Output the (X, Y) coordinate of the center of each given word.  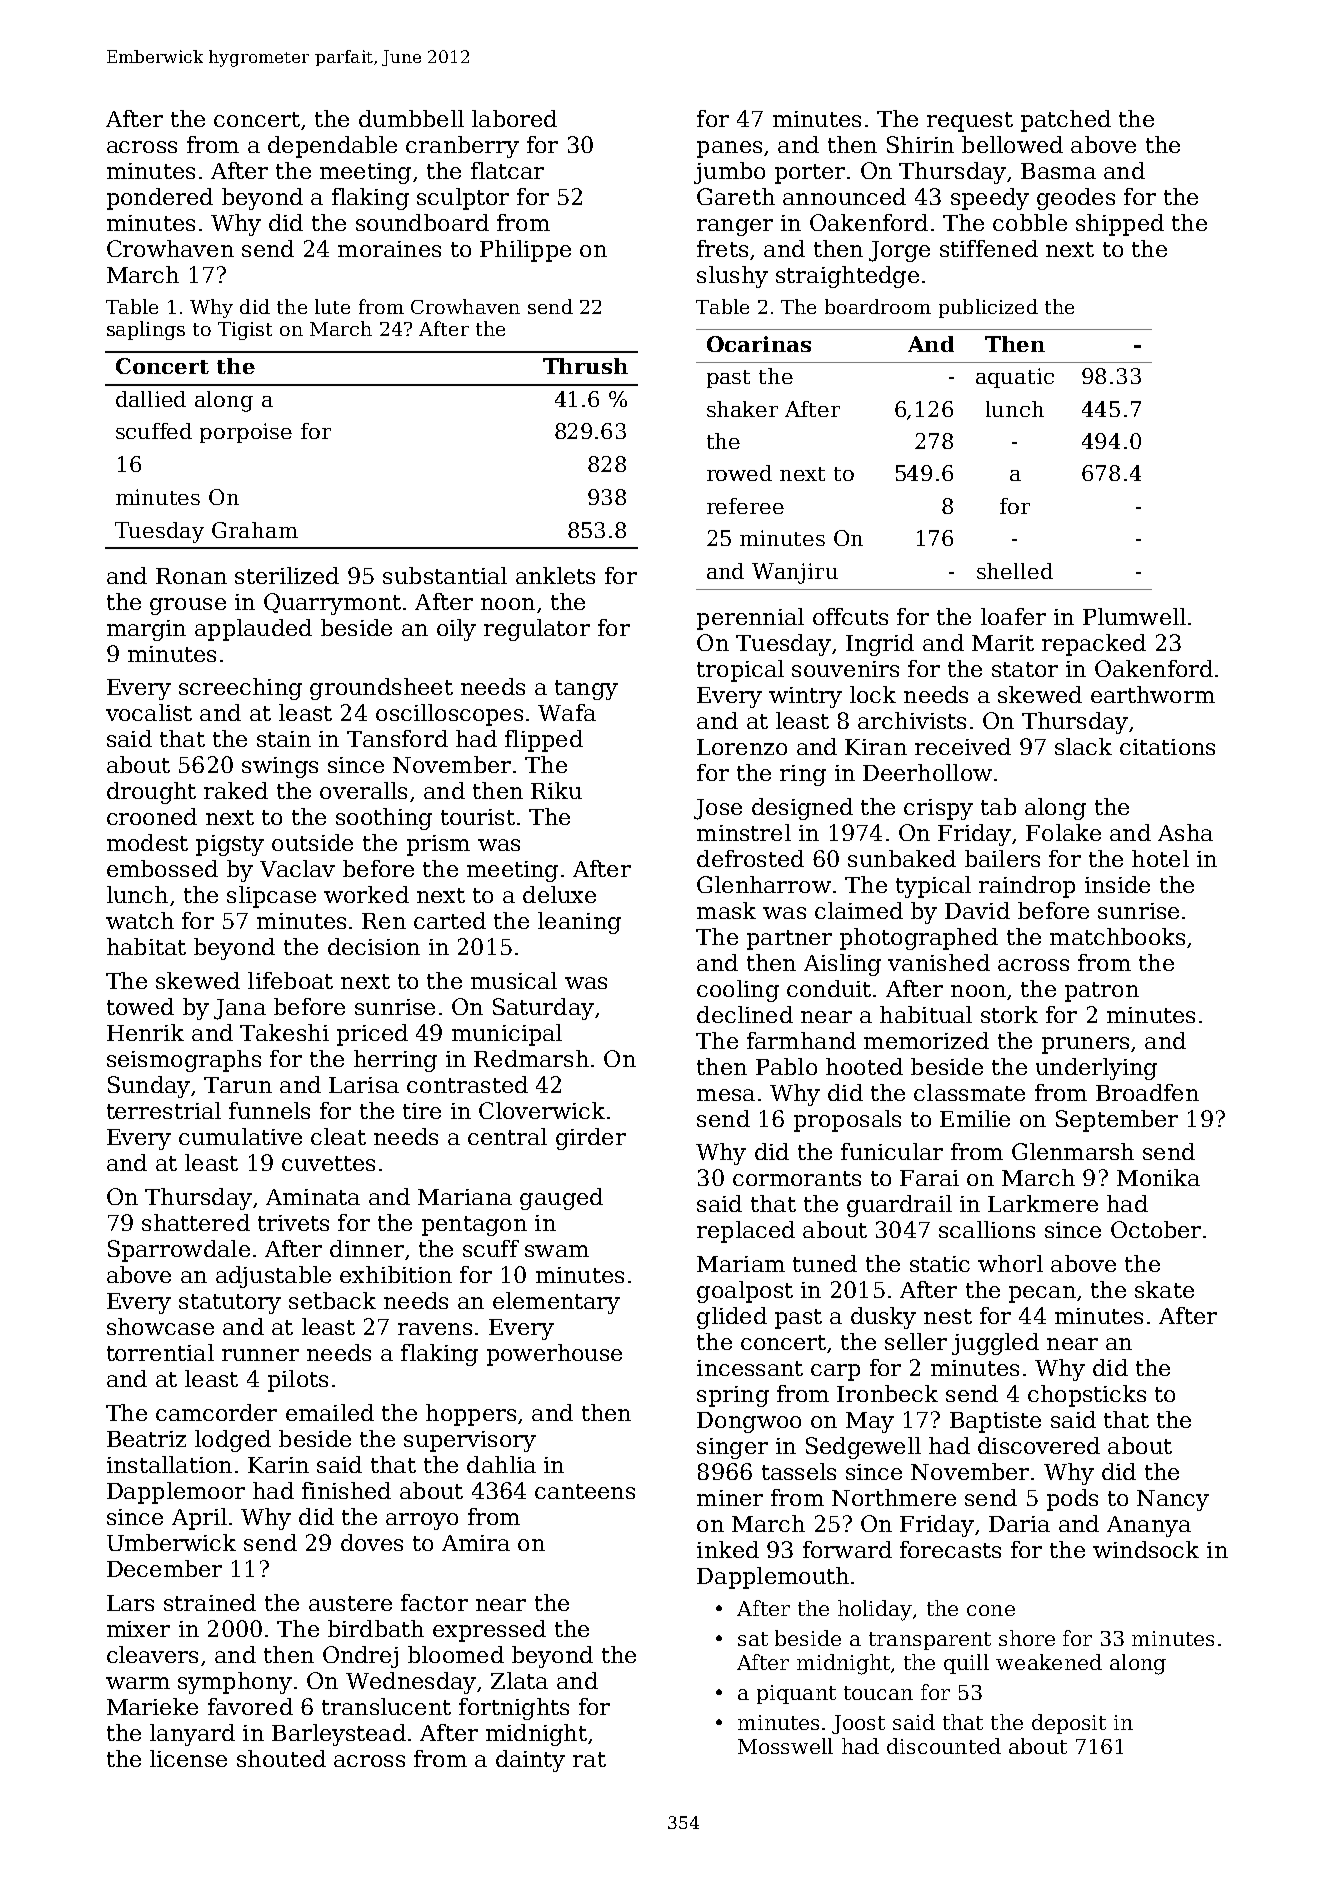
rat (589, 1759)
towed (140, 1006)
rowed (739, 473)
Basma (1058, 171)
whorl (1010, 1263)
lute (332, 306)
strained (210, 1602)
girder (591, 1139)
